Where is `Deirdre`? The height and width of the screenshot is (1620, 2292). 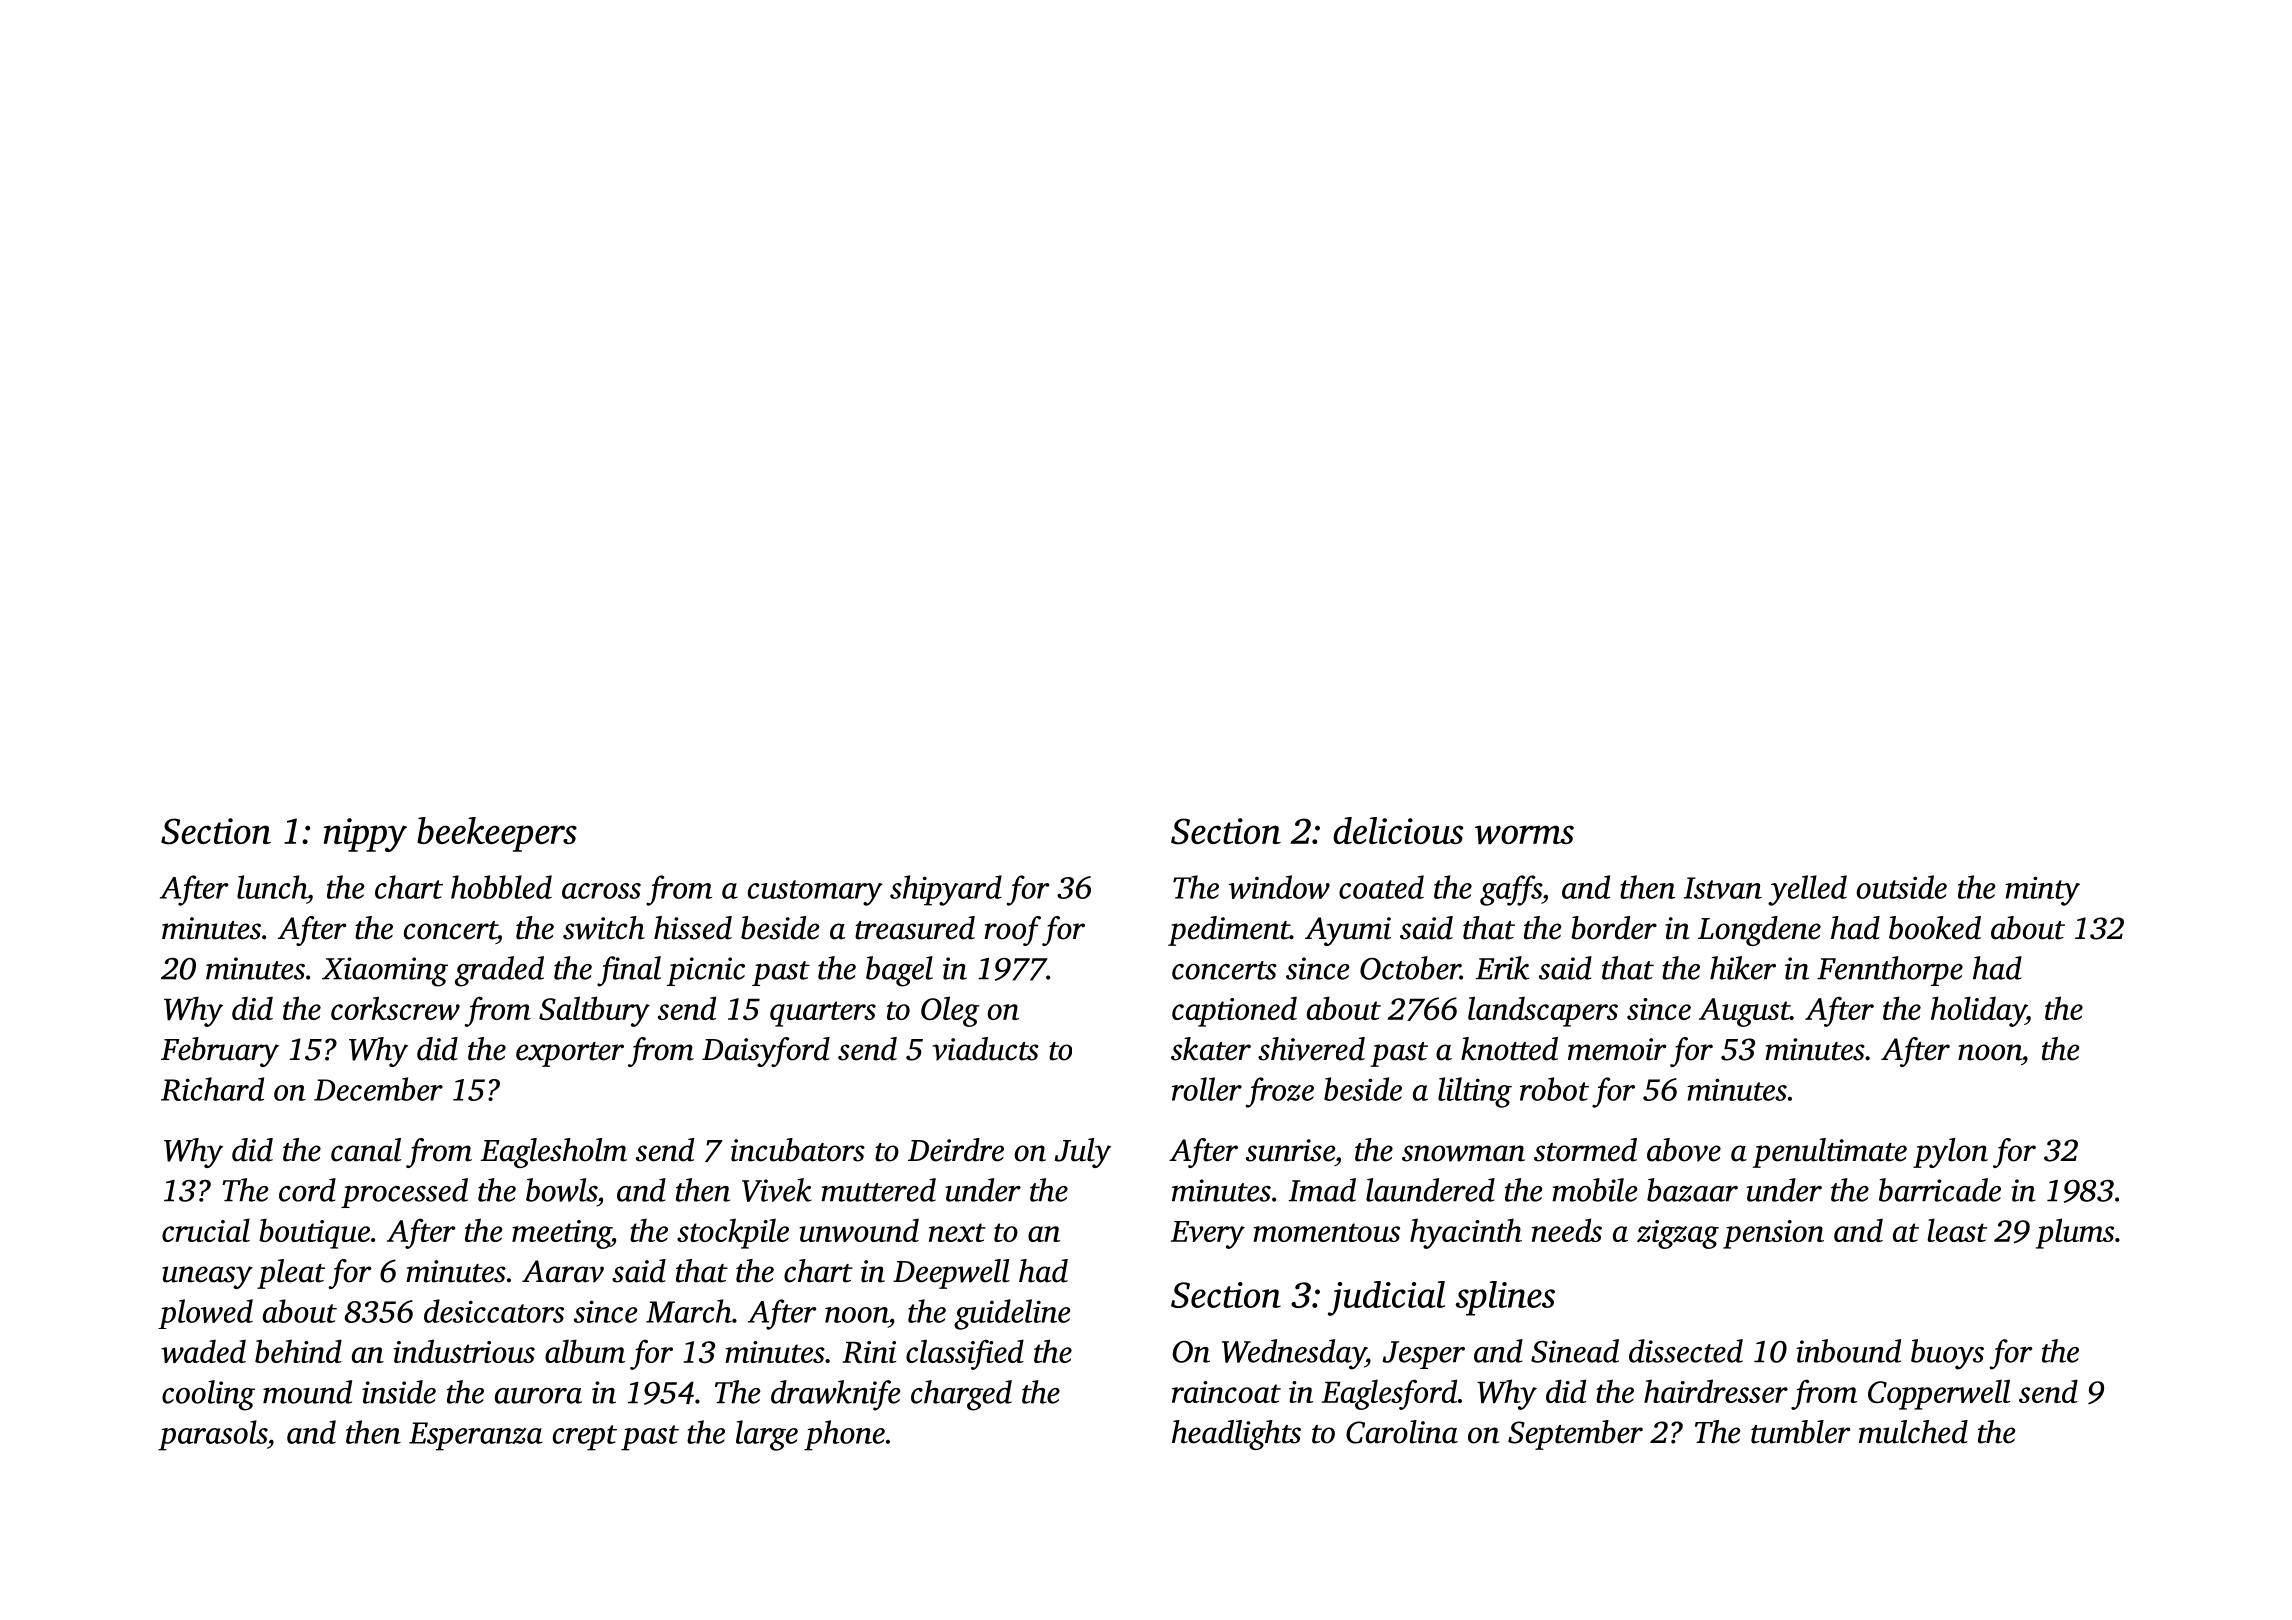 Deirdre is located at coordinates (956, 1150).
